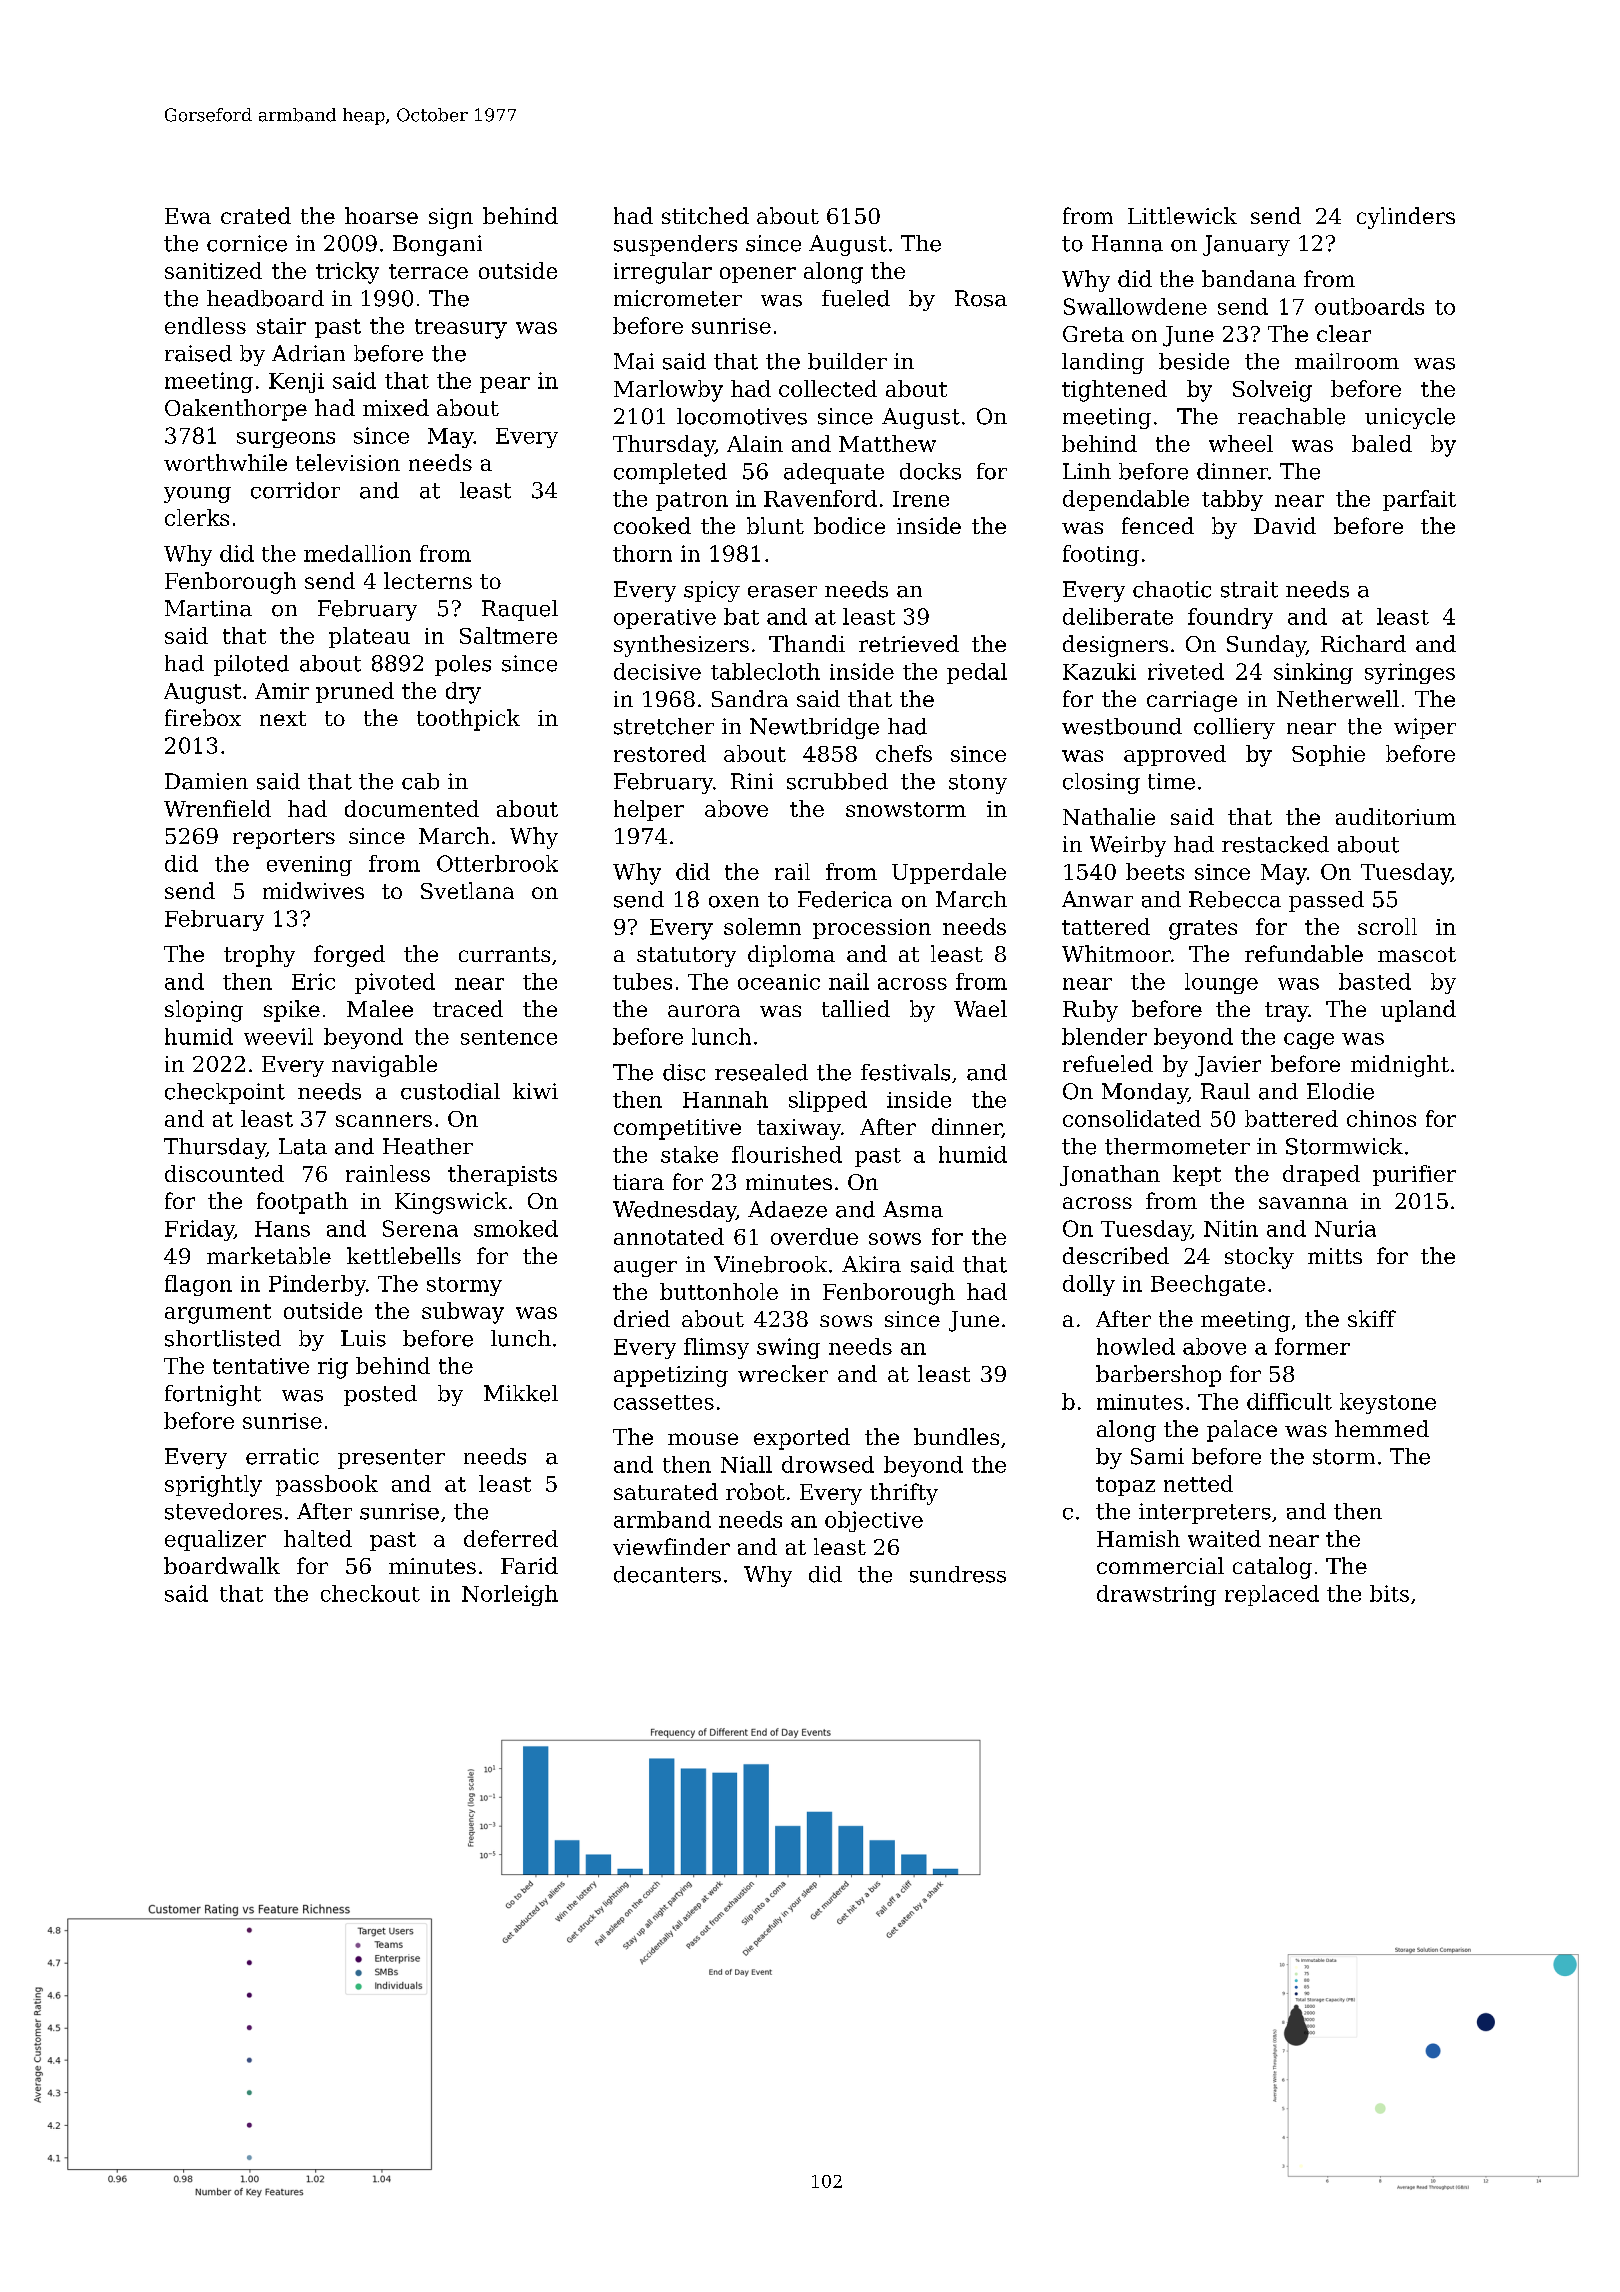  I want to click on unicycle, so click(1410, 418).
